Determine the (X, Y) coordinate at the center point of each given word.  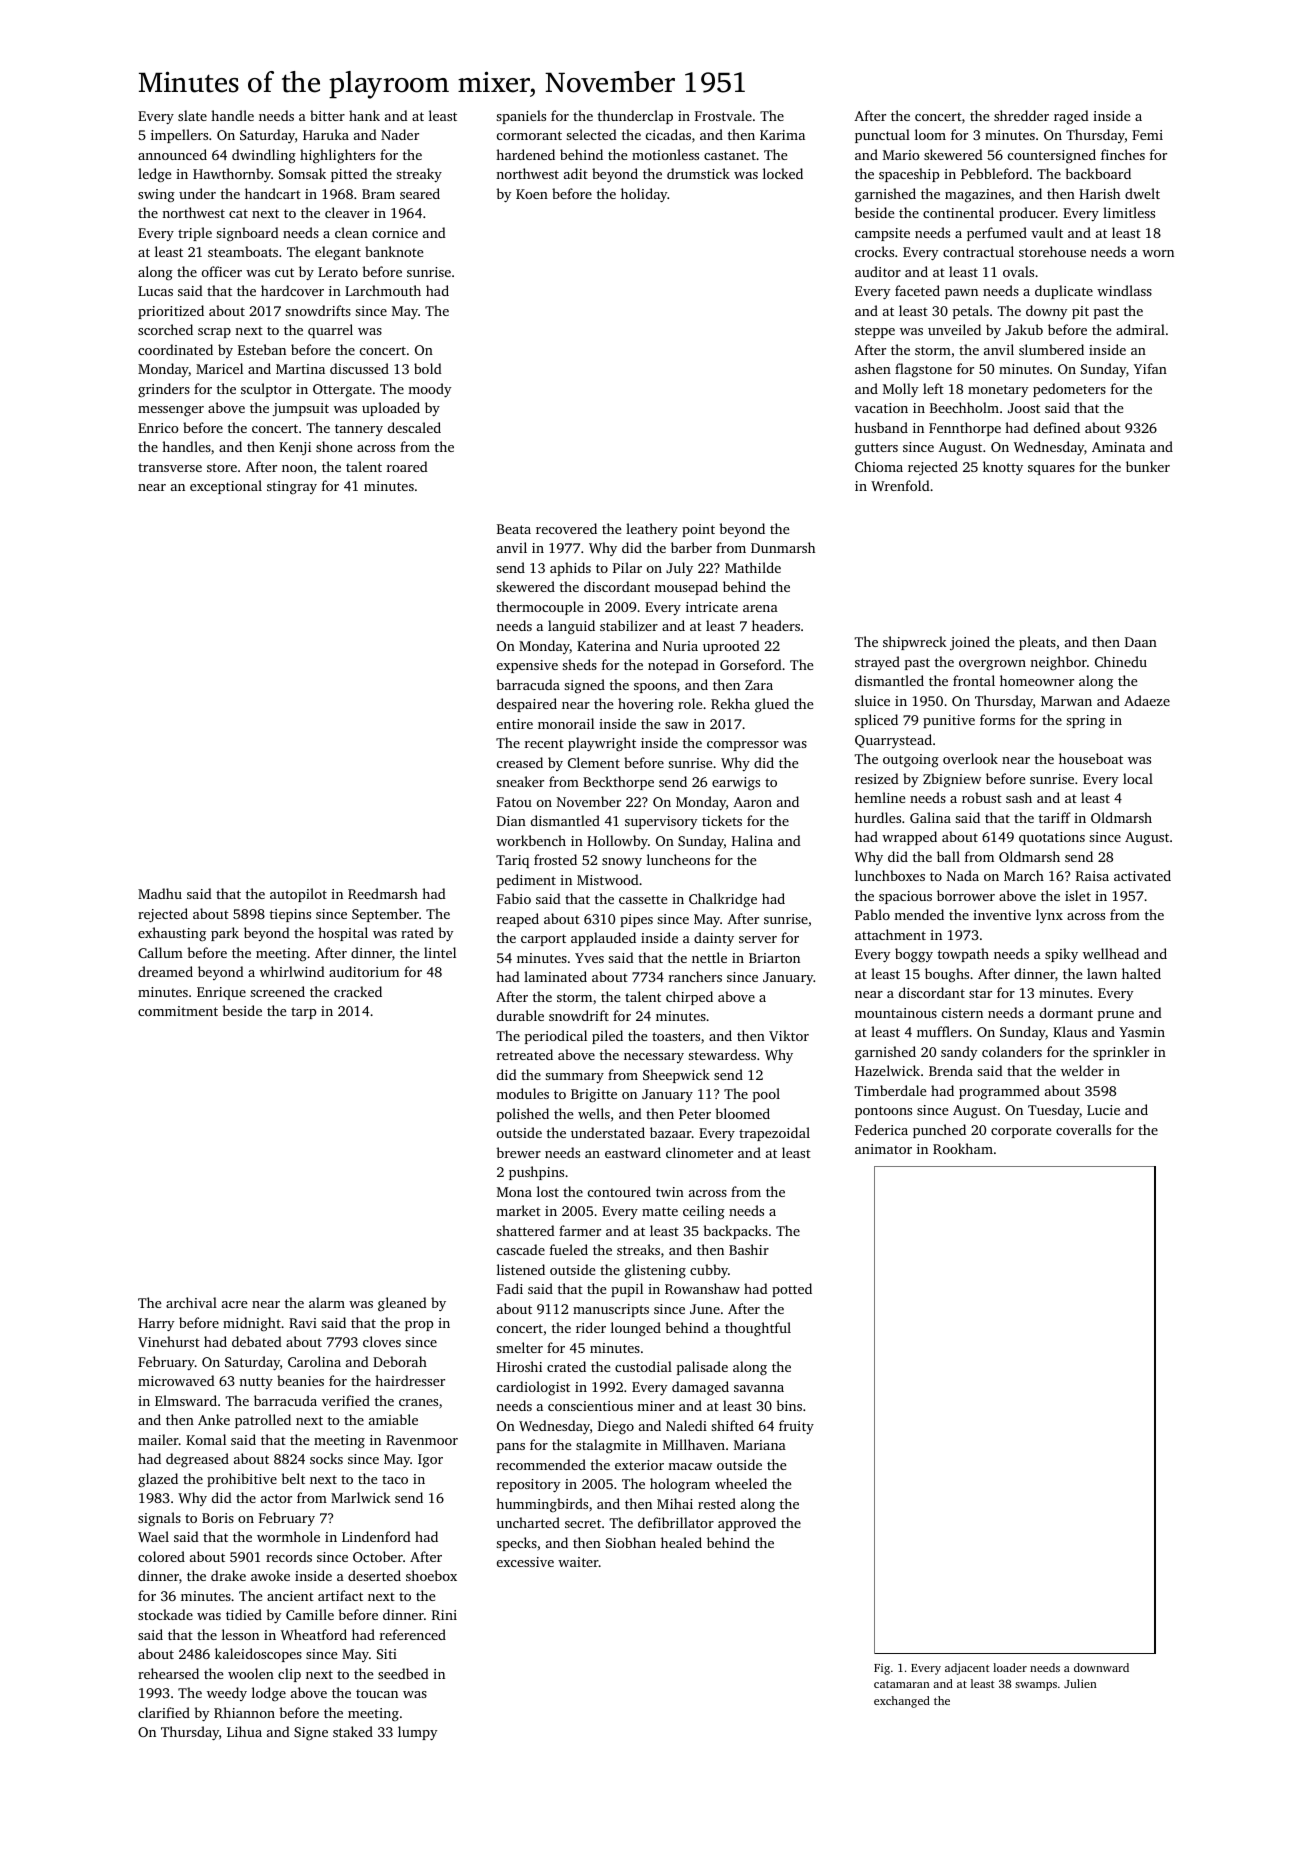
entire (515, 724)
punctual (882, 136)
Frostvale (723, 115)
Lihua (244, 1731)
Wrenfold (900, 485)
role (690, 703)
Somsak (302, 173)
